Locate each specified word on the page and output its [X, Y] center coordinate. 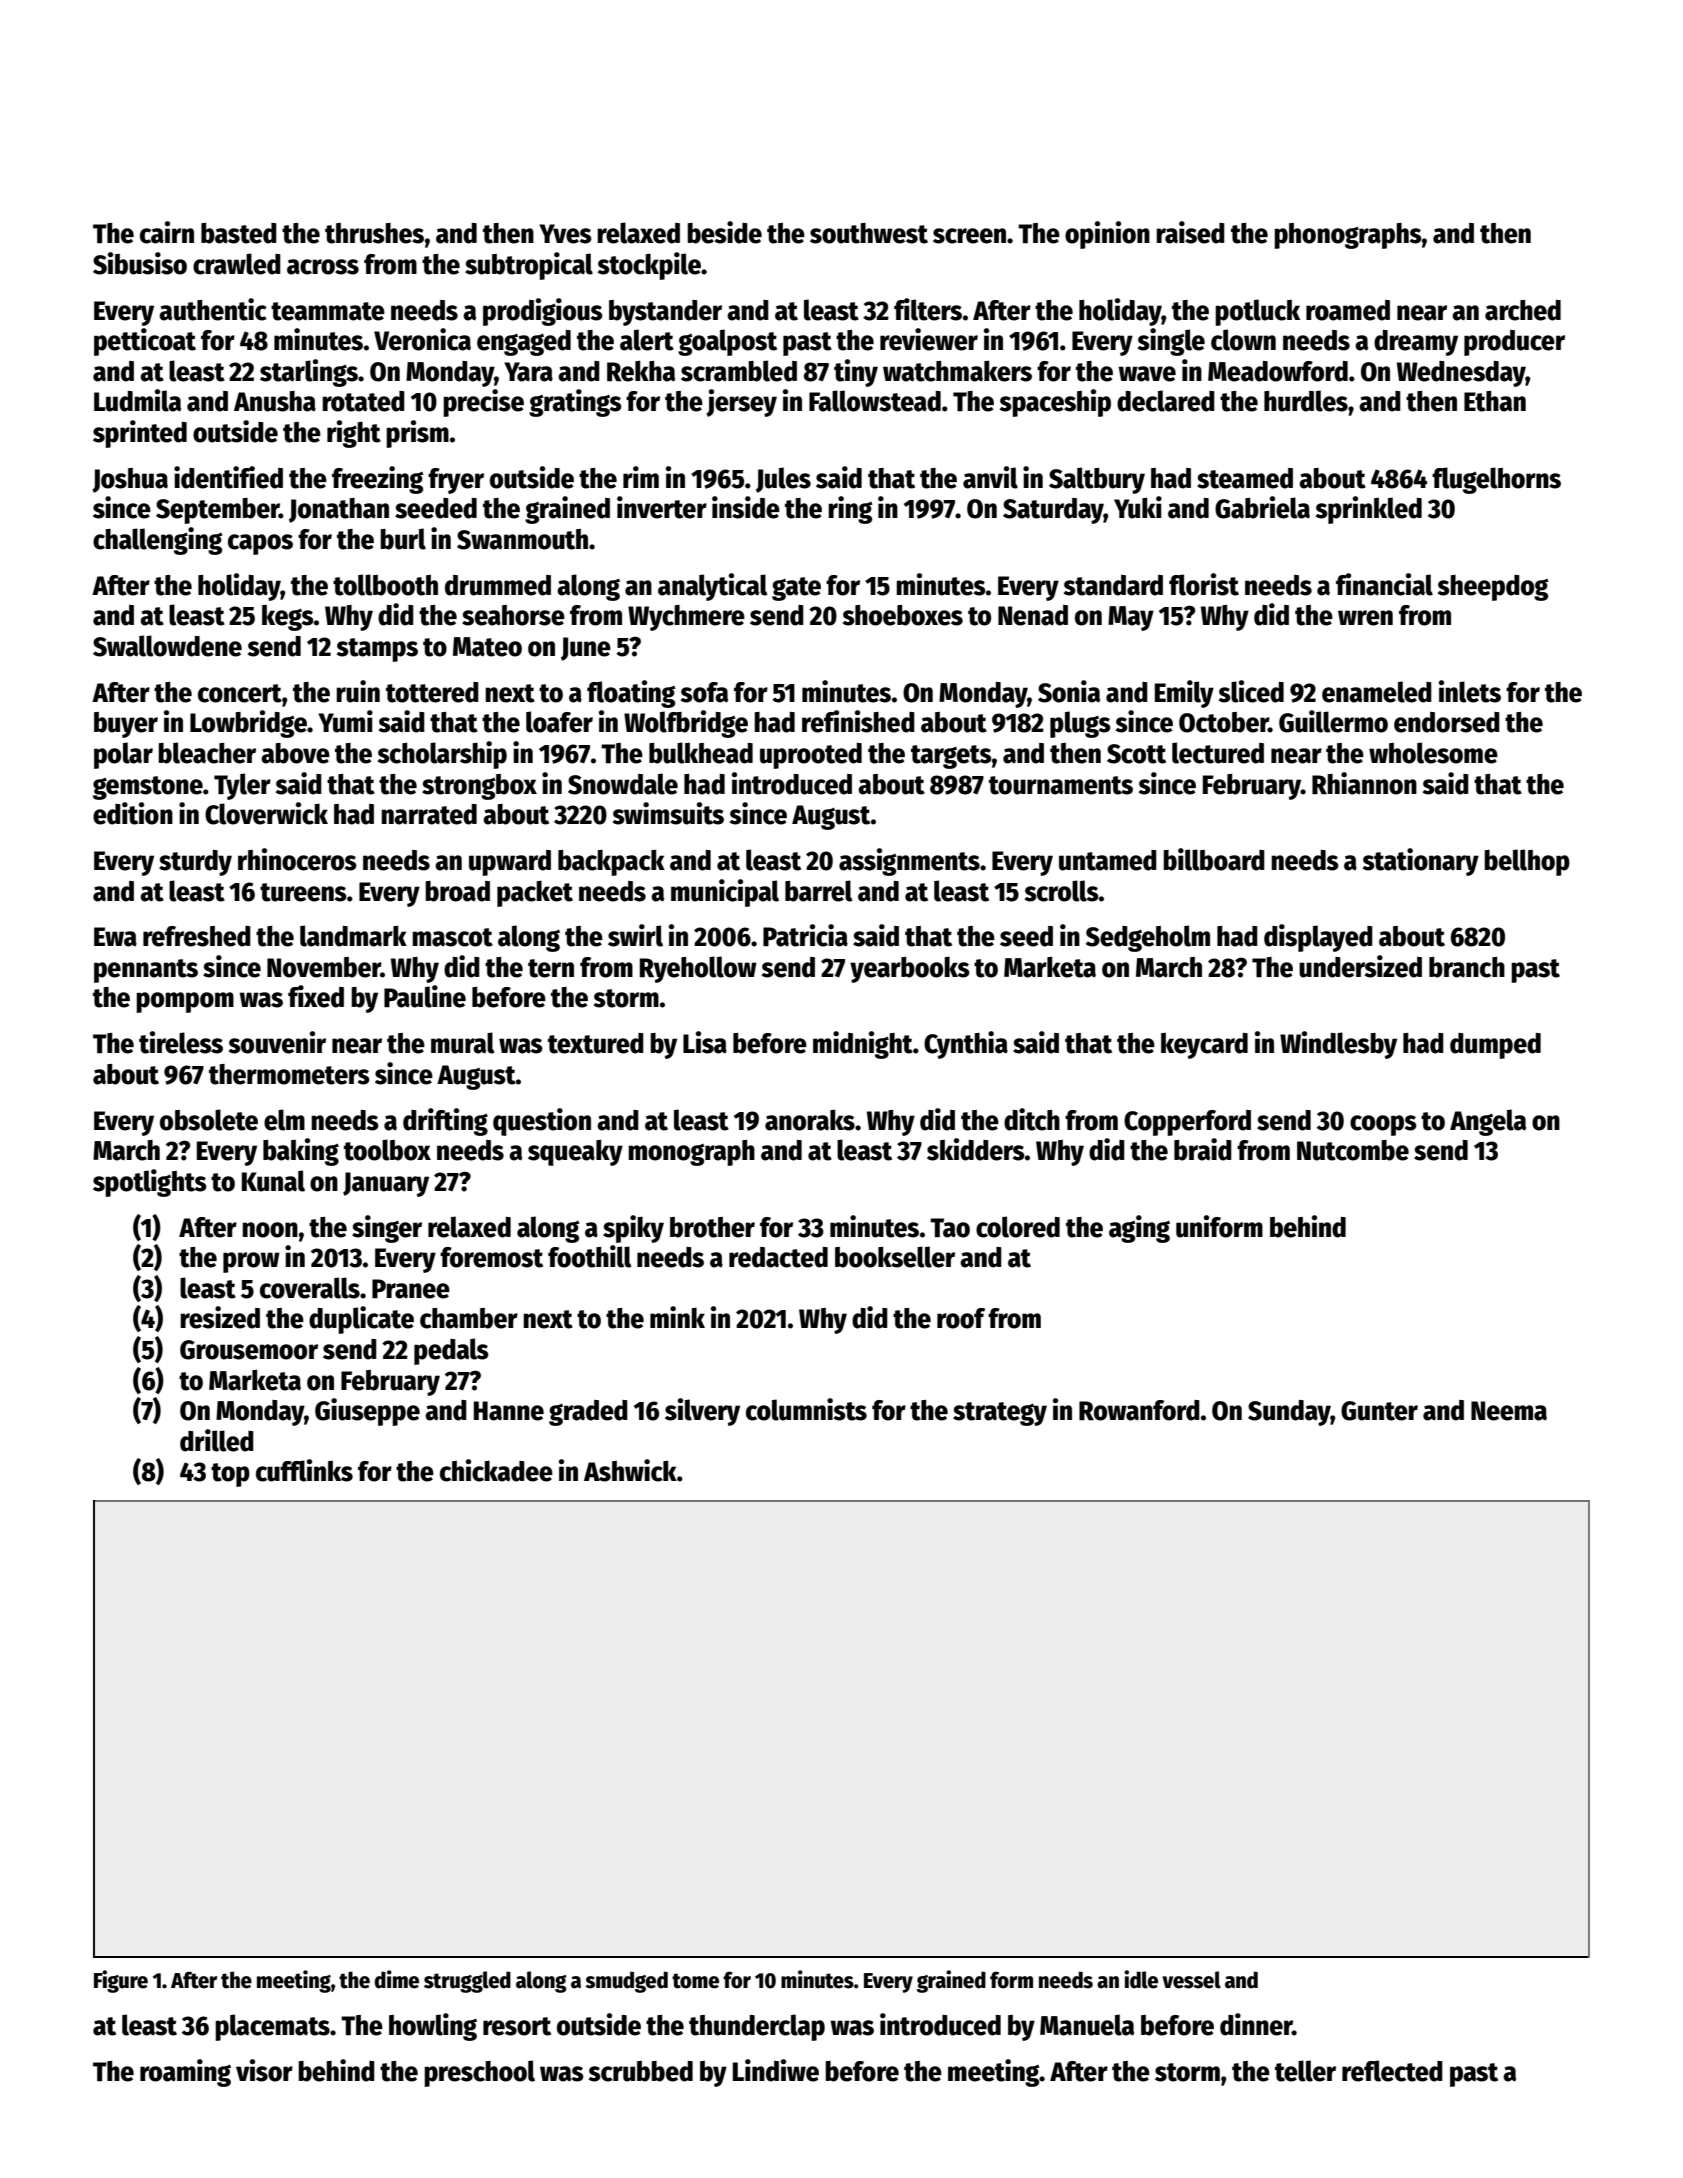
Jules [783, 480]
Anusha [275, 401]
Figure [121, 1981]
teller [1305, 2071]
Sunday [1289, 1413]
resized [220, 1317]
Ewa [115, 937]
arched [1523, 310]
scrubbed [641, 2071]
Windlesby [1338, 1045]
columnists [806, 1409]
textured [596, 1043]
